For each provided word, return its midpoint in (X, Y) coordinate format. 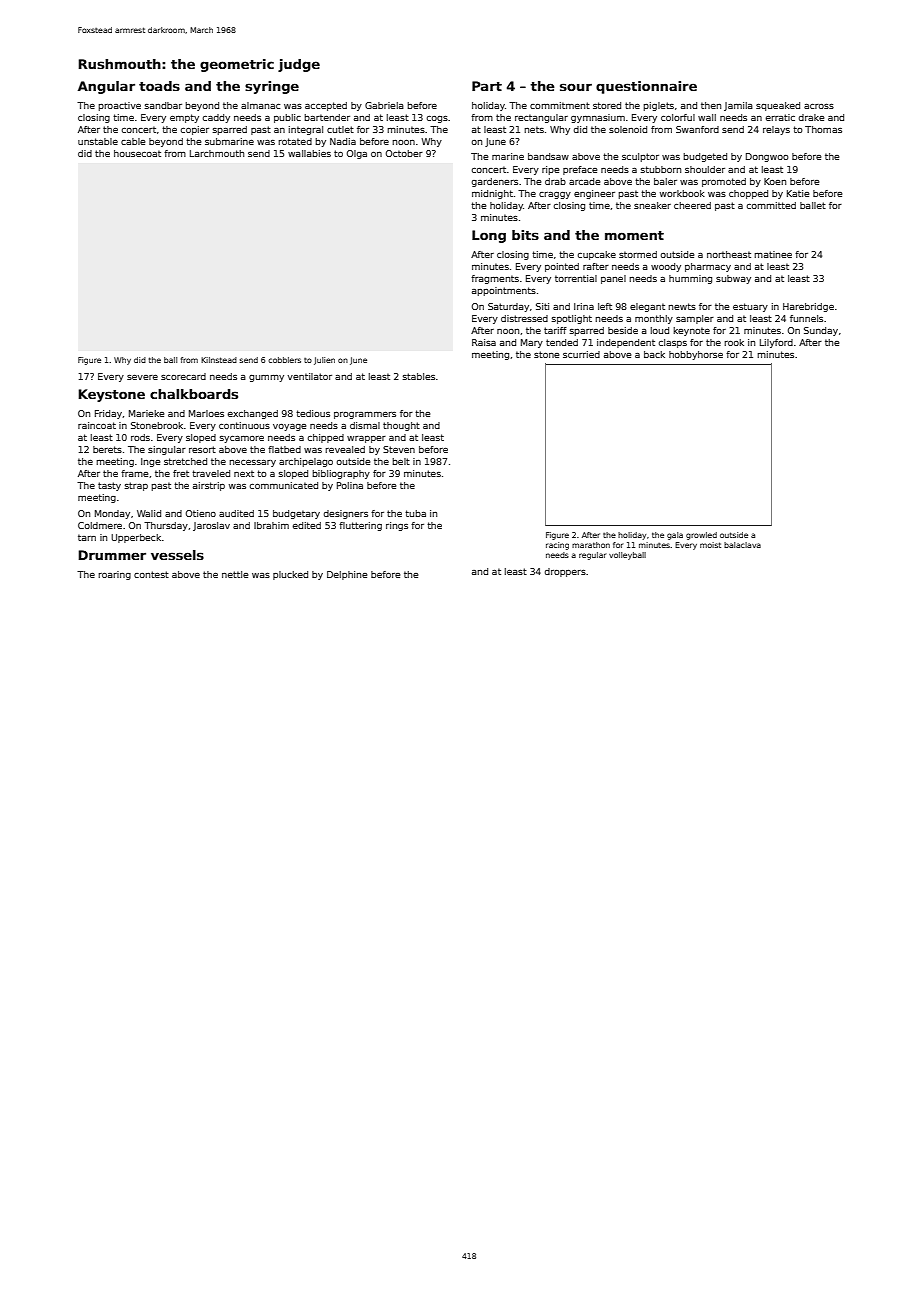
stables (419, 376)
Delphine (347, 575)
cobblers (284, 360)
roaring (114, 575)
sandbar (163, 105)
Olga (357, 154)
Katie (798, 193)
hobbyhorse (696, 355)
